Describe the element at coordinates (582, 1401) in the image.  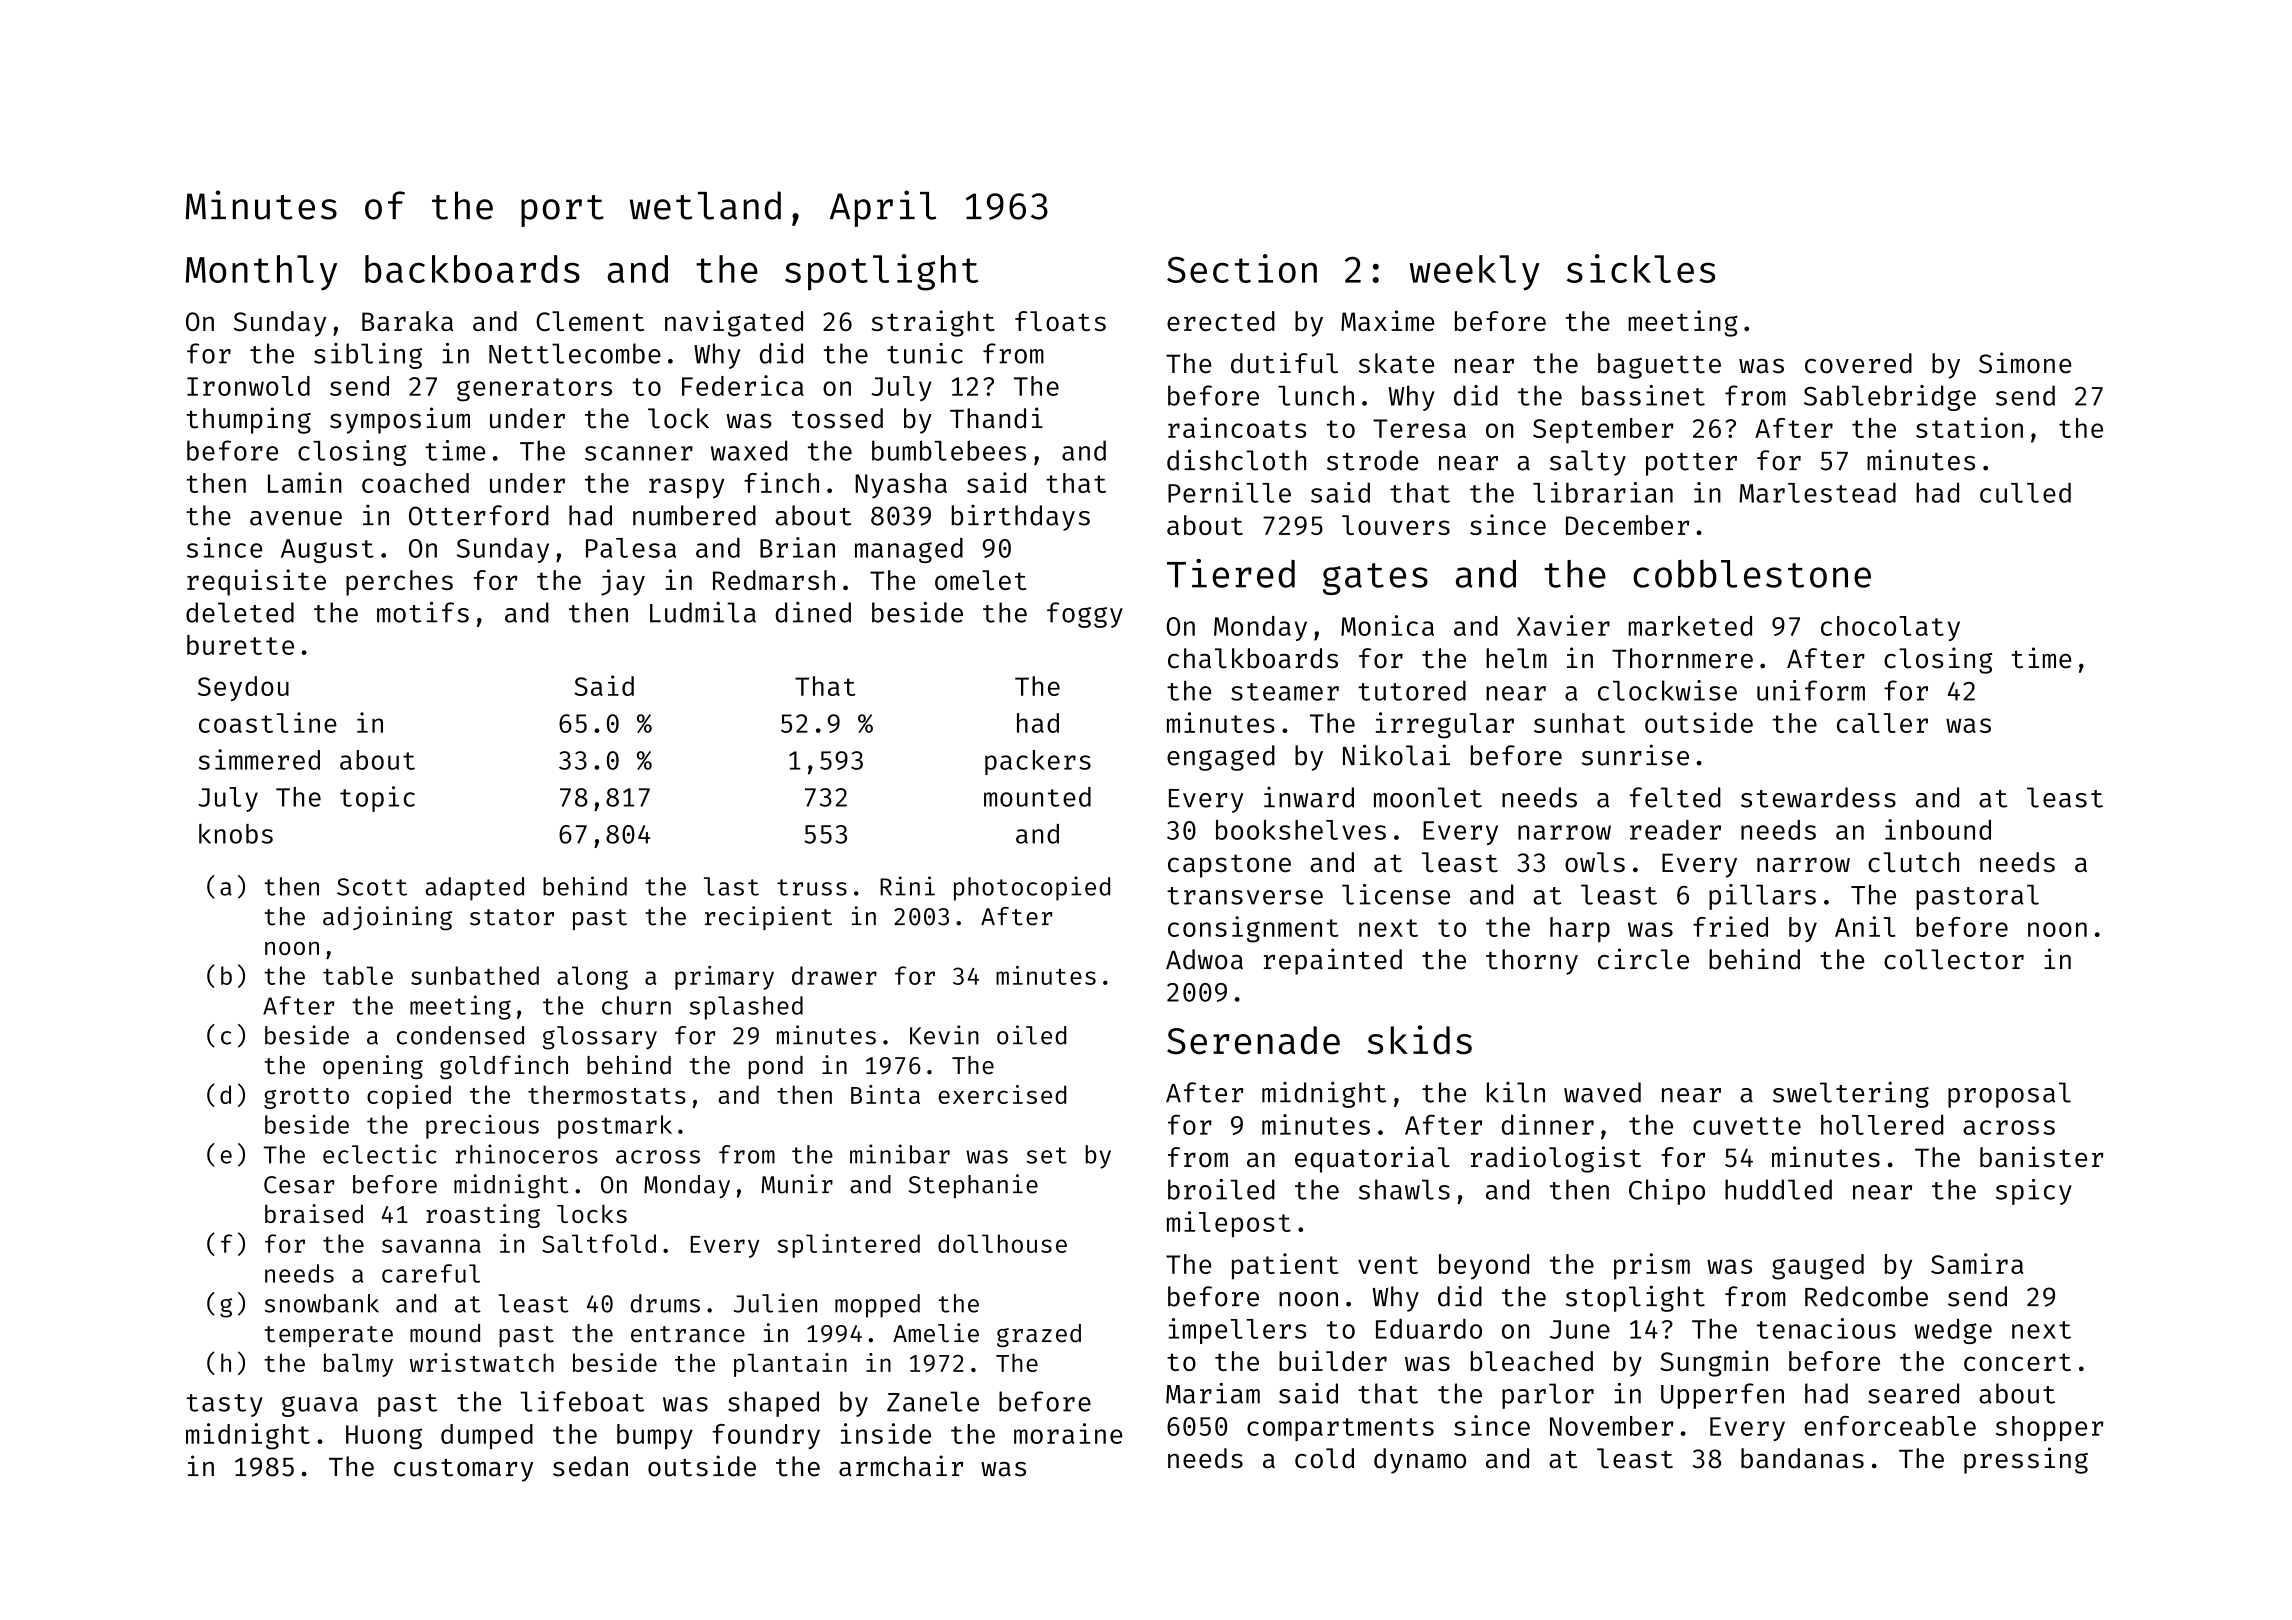
I see `lifeboat` at that location.
